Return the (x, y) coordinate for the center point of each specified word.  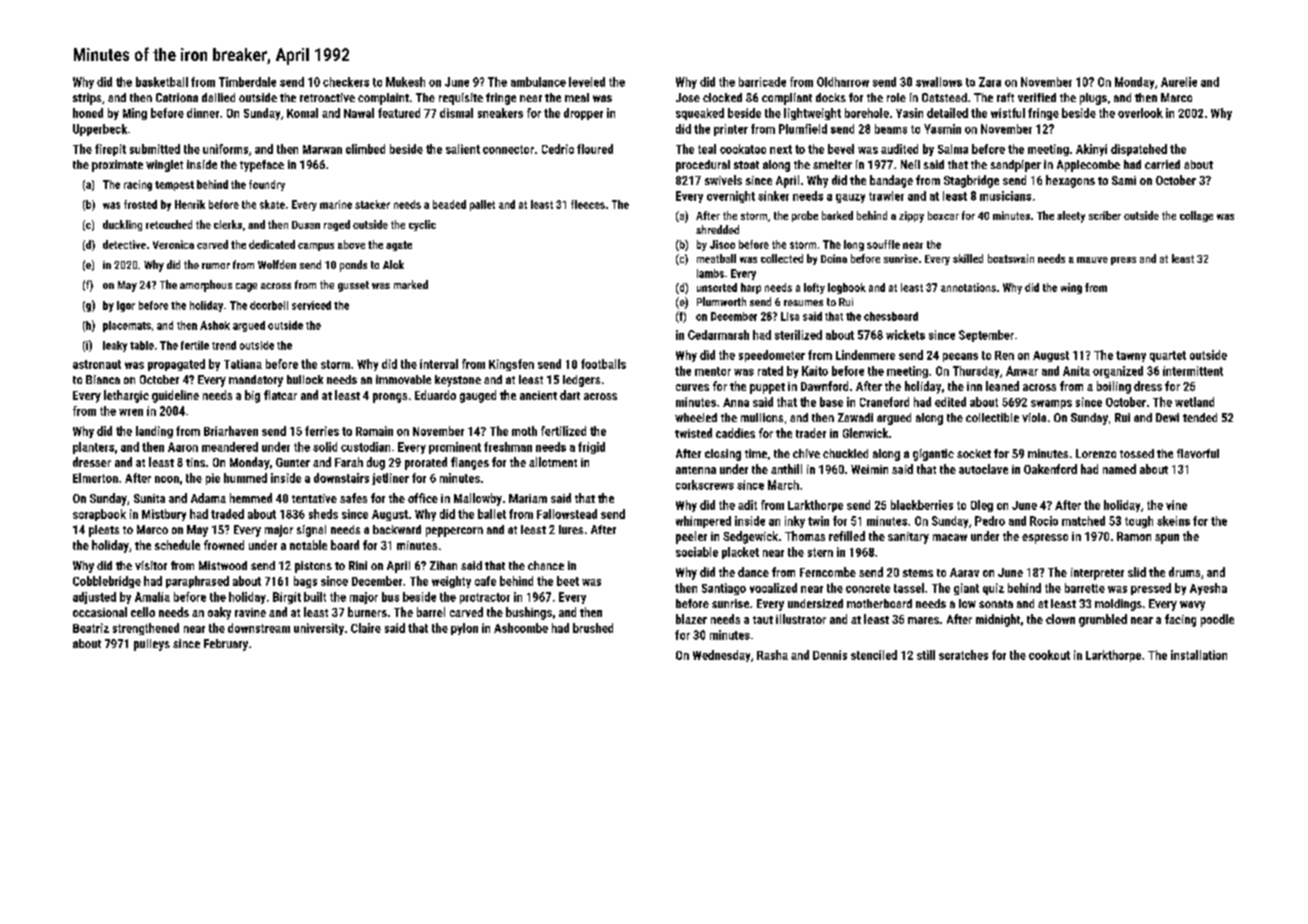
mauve (1092, 260)
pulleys (152, 645)
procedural (703, 166)
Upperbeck (100, 130)
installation (1199, 655)
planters (93, 448)
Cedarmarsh (718, 335)
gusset (353, 286)
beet (568, 581)
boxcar (943, 215)
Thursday (976, 372)
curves (692, 387)
